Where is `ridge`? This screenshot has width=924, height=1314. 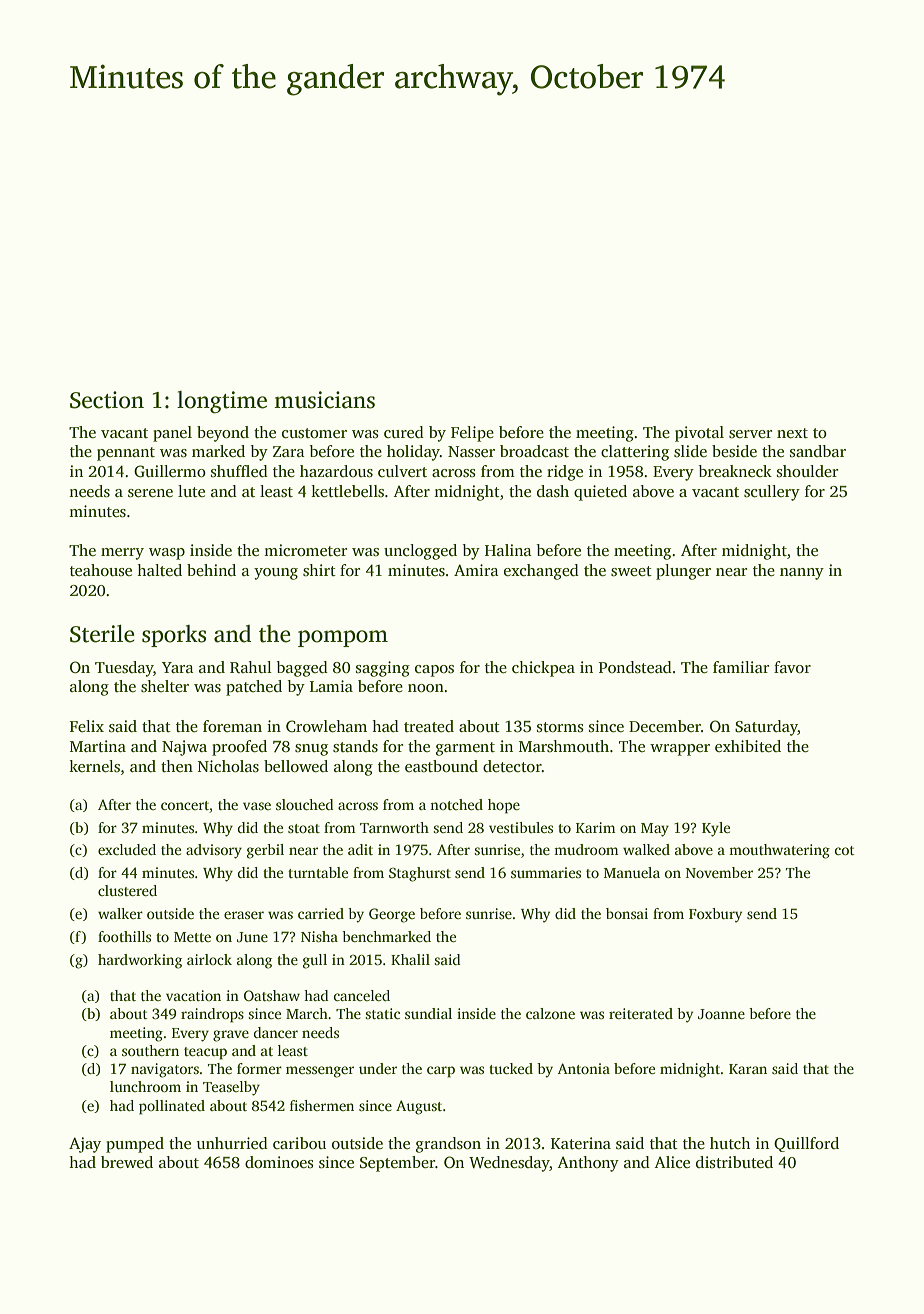
ridge is located at coordinates (565, 473).
